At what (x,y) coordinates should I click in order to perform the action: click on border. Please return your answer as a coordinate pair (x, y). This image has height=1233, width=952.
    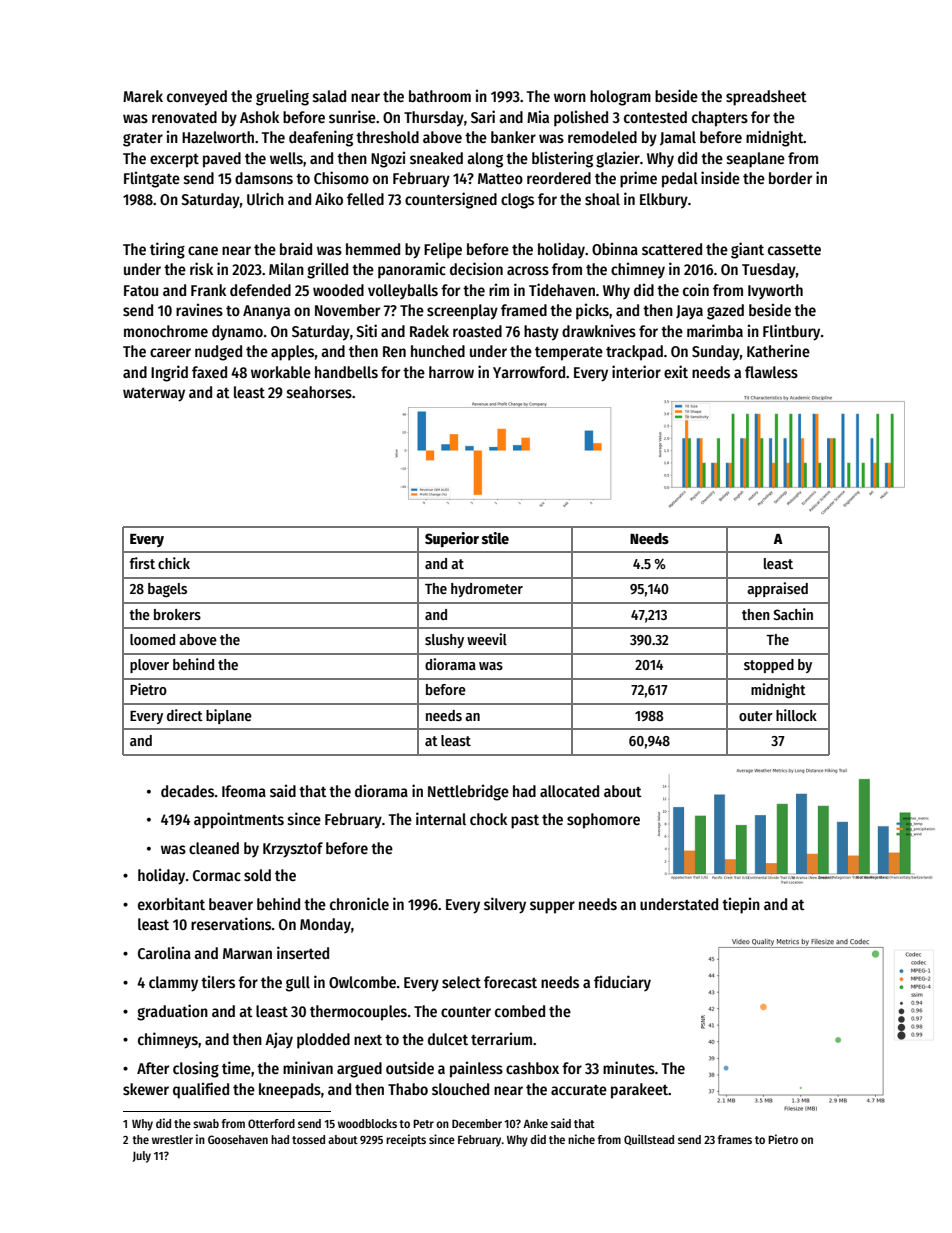
    Looking at the image, I should click on (790, 178).
